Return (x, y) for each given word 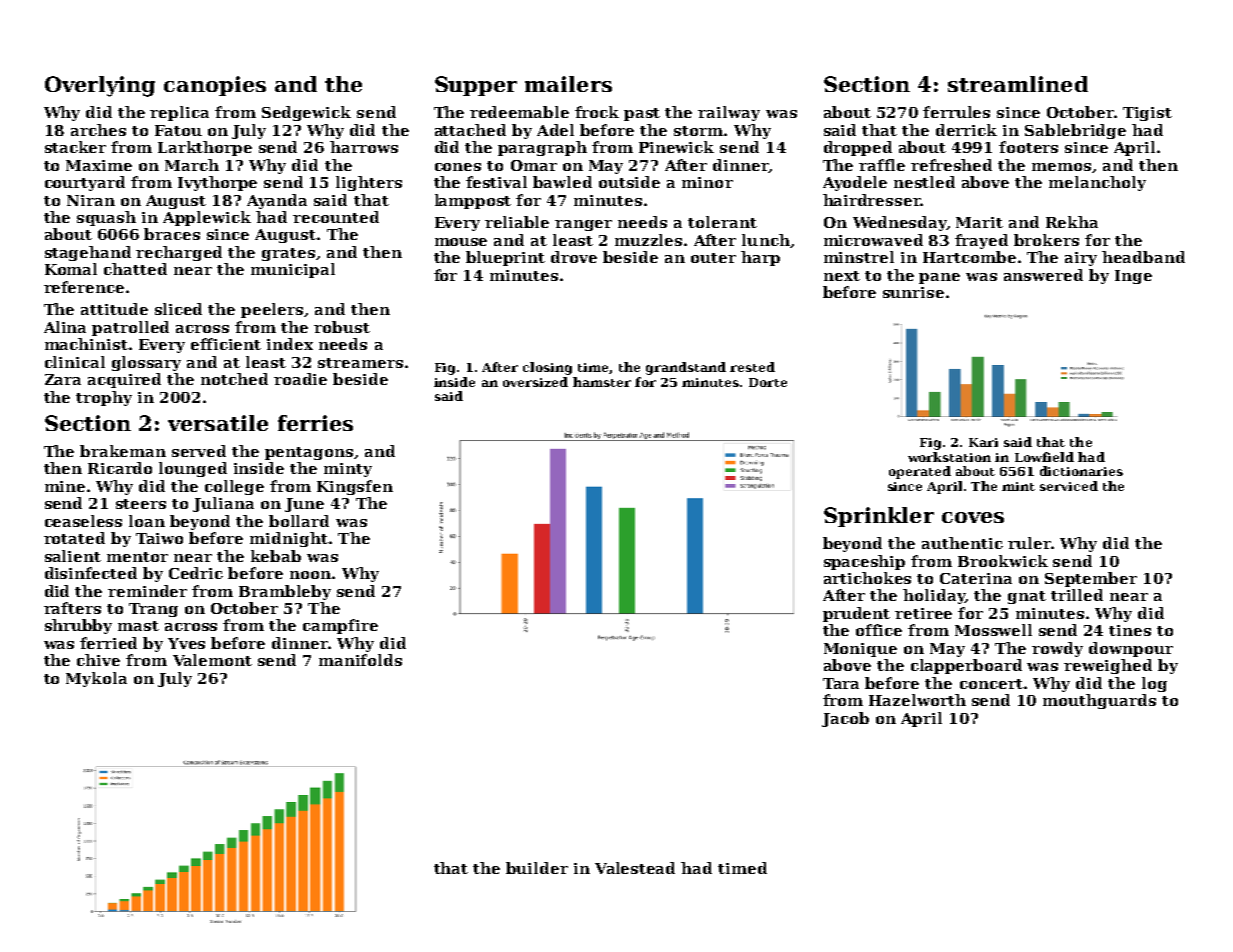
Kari (983, 442)
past (642, 114)
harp (760, 258)
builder (537, 868)
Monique (860, 650)
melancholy (1097, 183)
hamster (602, 382)
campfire (340, 626)
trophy (104, 398)
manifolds (360, 660)
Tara (841, 683)
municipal (293, 270)
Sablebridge (1075, 131)
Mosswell (993, 630)
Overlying (100, 86)
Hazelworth (917, 700)
